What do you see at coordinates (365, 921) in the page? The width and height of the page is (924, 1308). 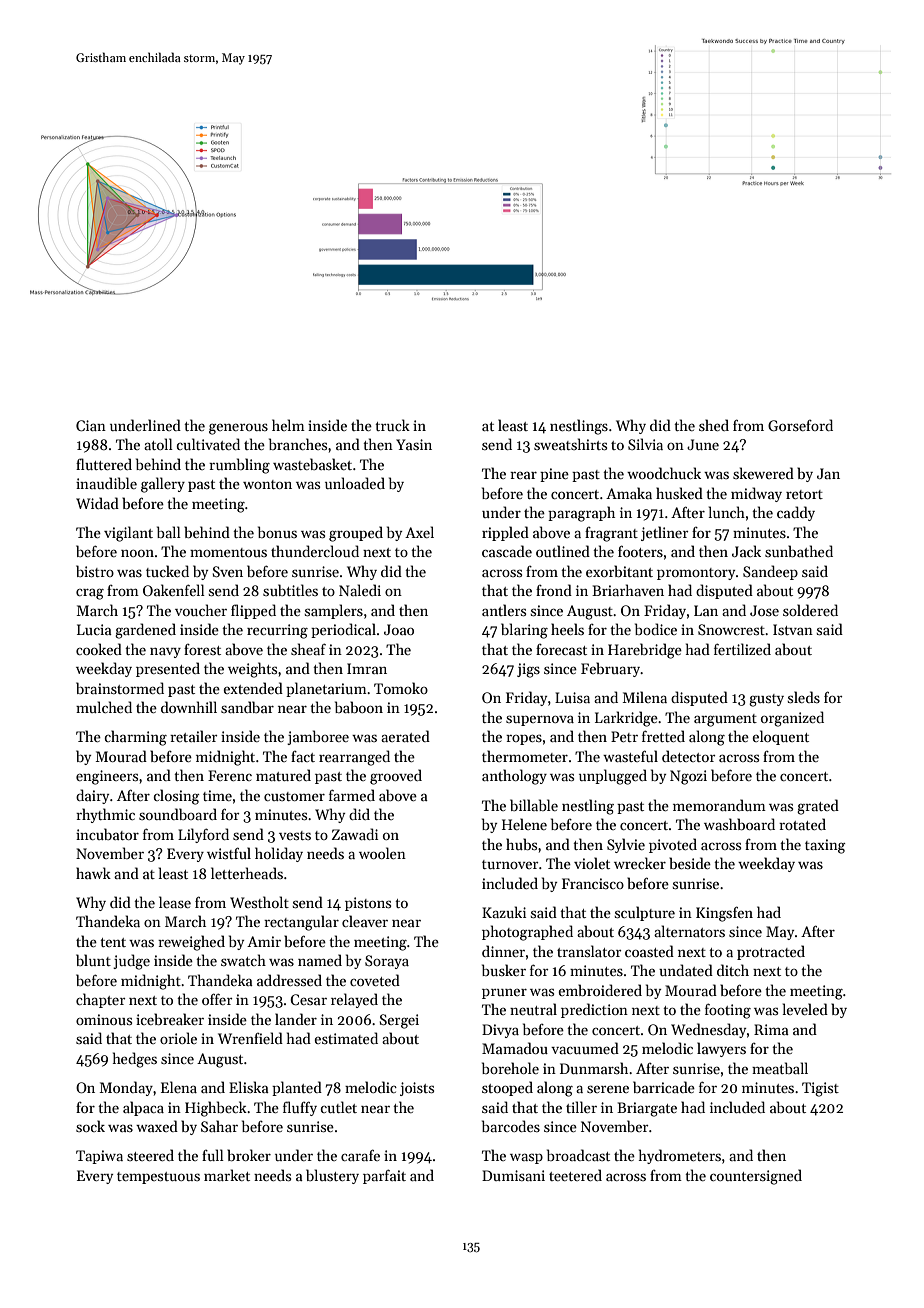 I see `cleaver` at bounding box center [365, 921].
